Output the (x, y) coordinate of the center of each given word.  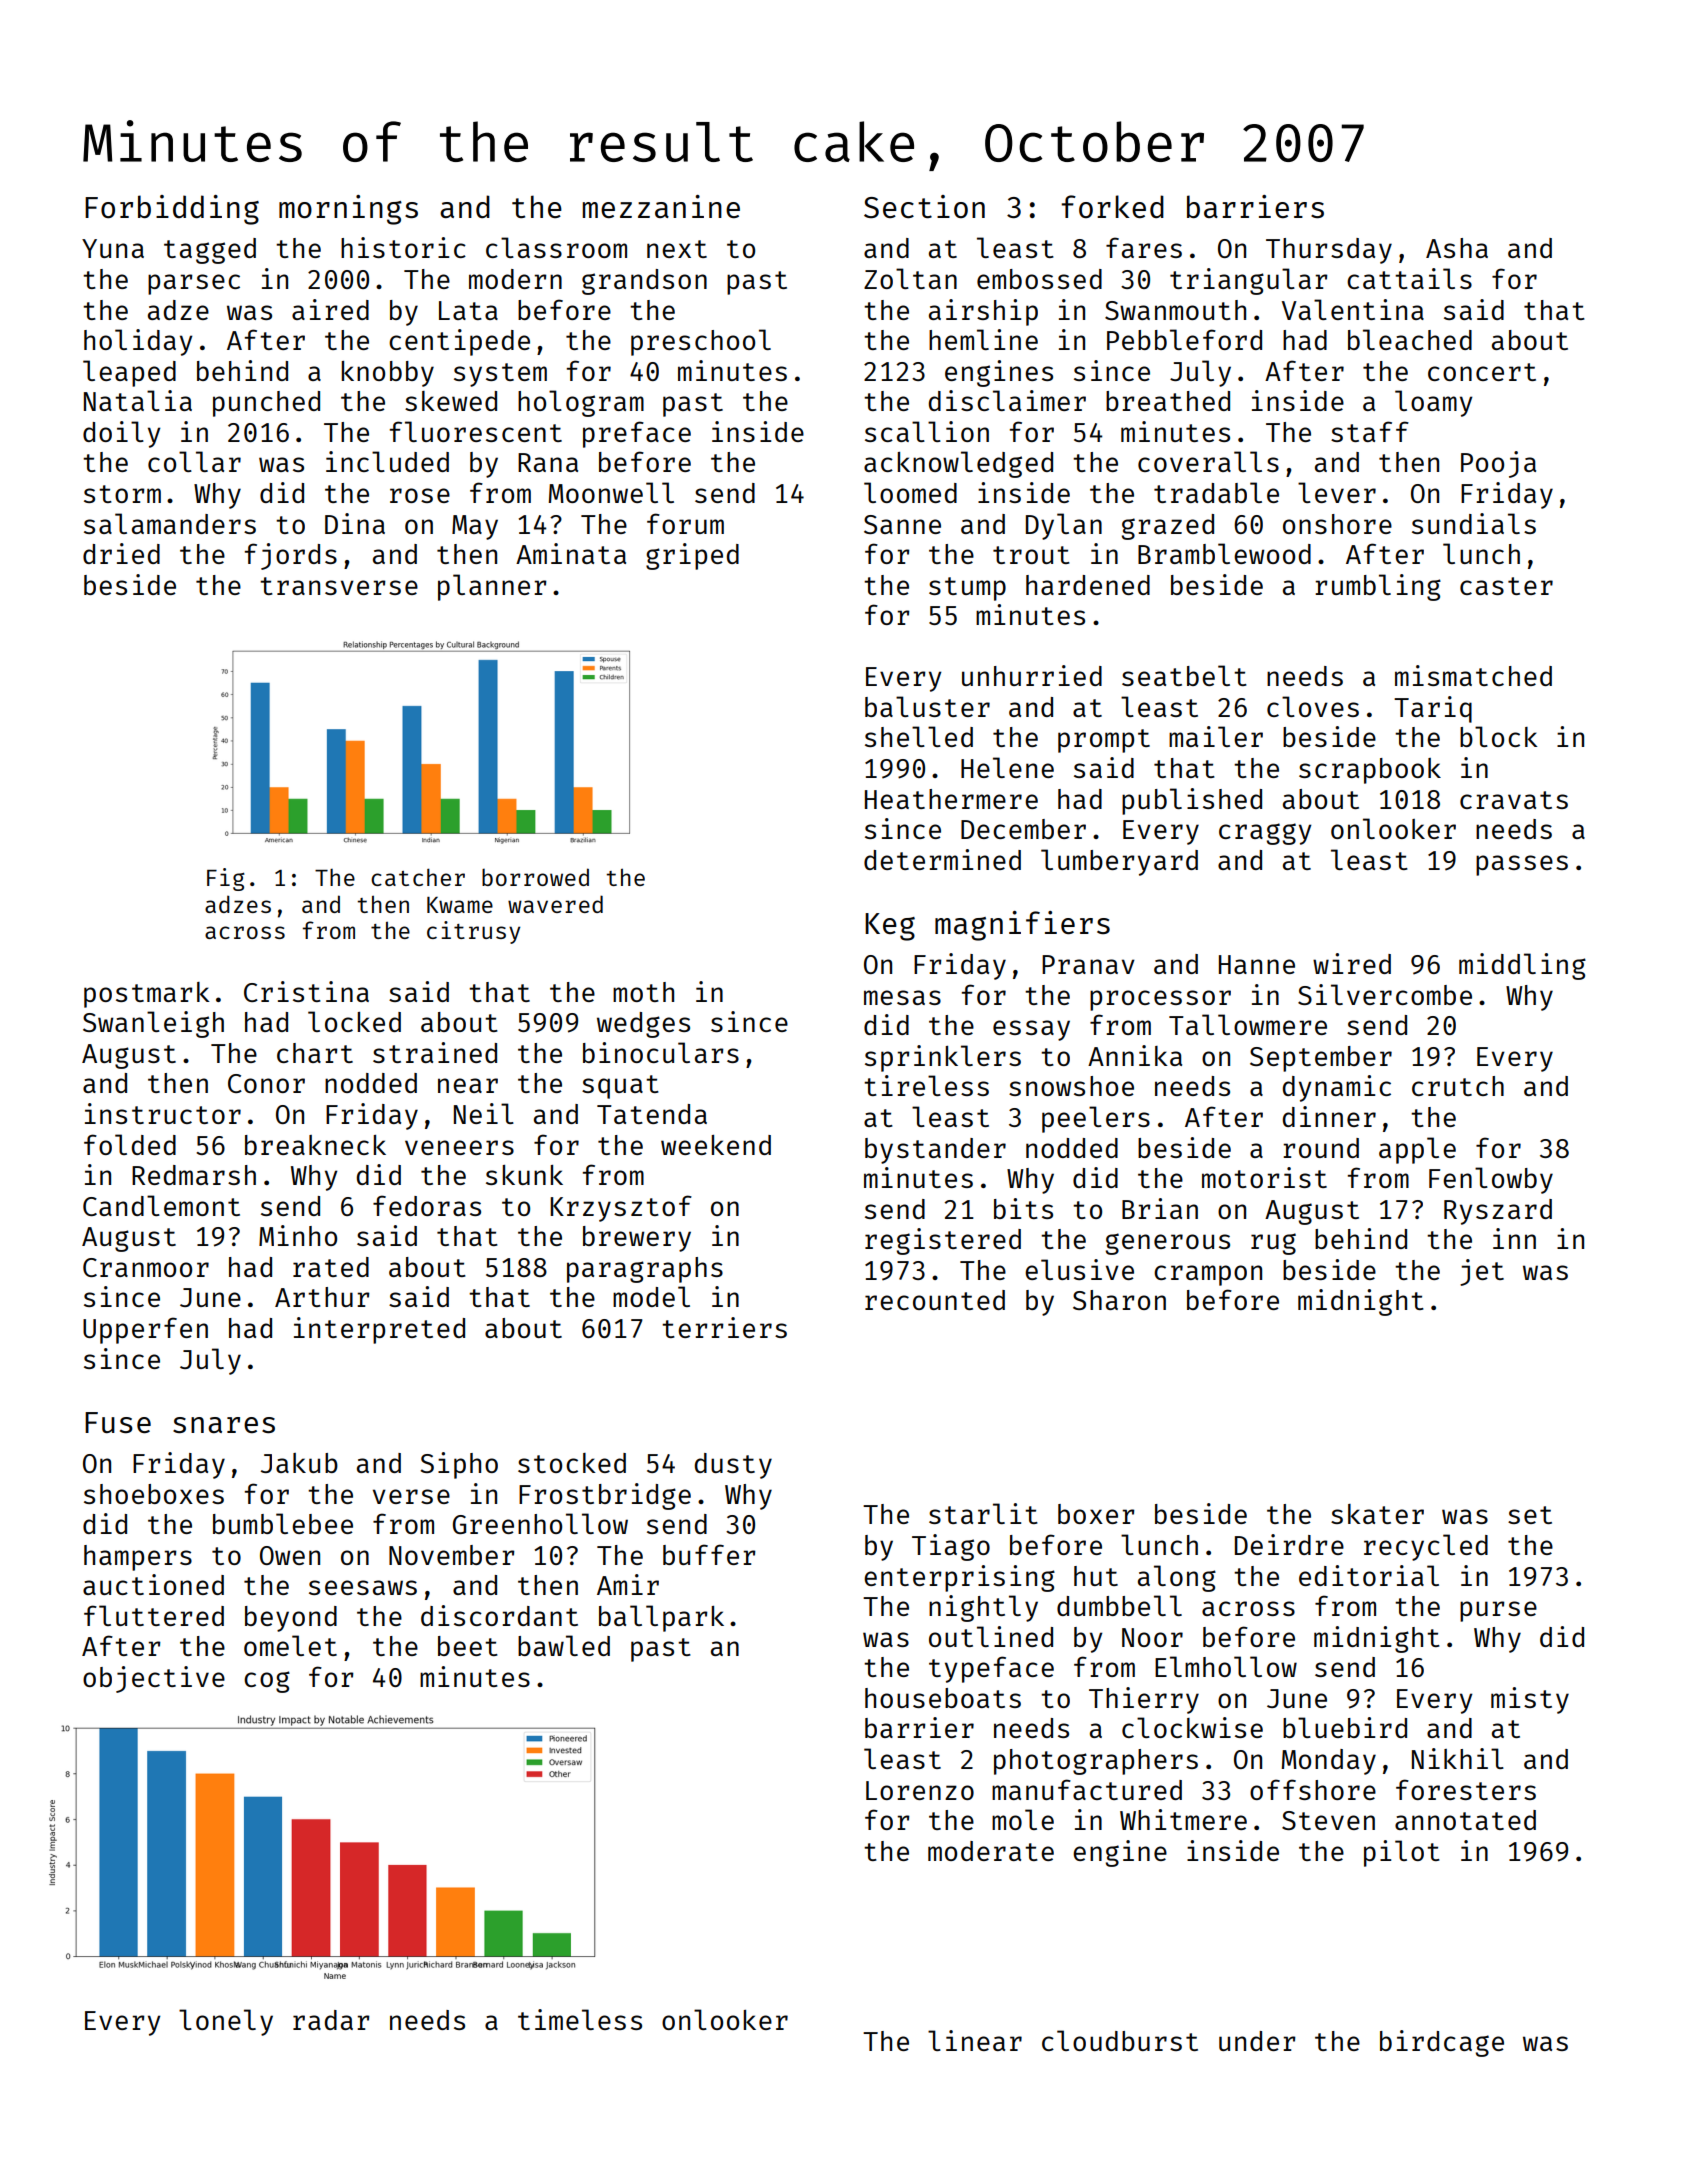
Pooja (1498, 464)
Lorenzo (920, 1790)
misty (1530, 1700)
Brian (1160, 1208)
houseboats (943, 1698)
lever (1337, 492)
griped (692, 556)
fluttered (154, 1615)
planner (492, 587)
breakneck (315, 1145)
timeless (580, 2019)
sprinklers (943, 1058)
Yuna (113, 248)
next (677, 249)
